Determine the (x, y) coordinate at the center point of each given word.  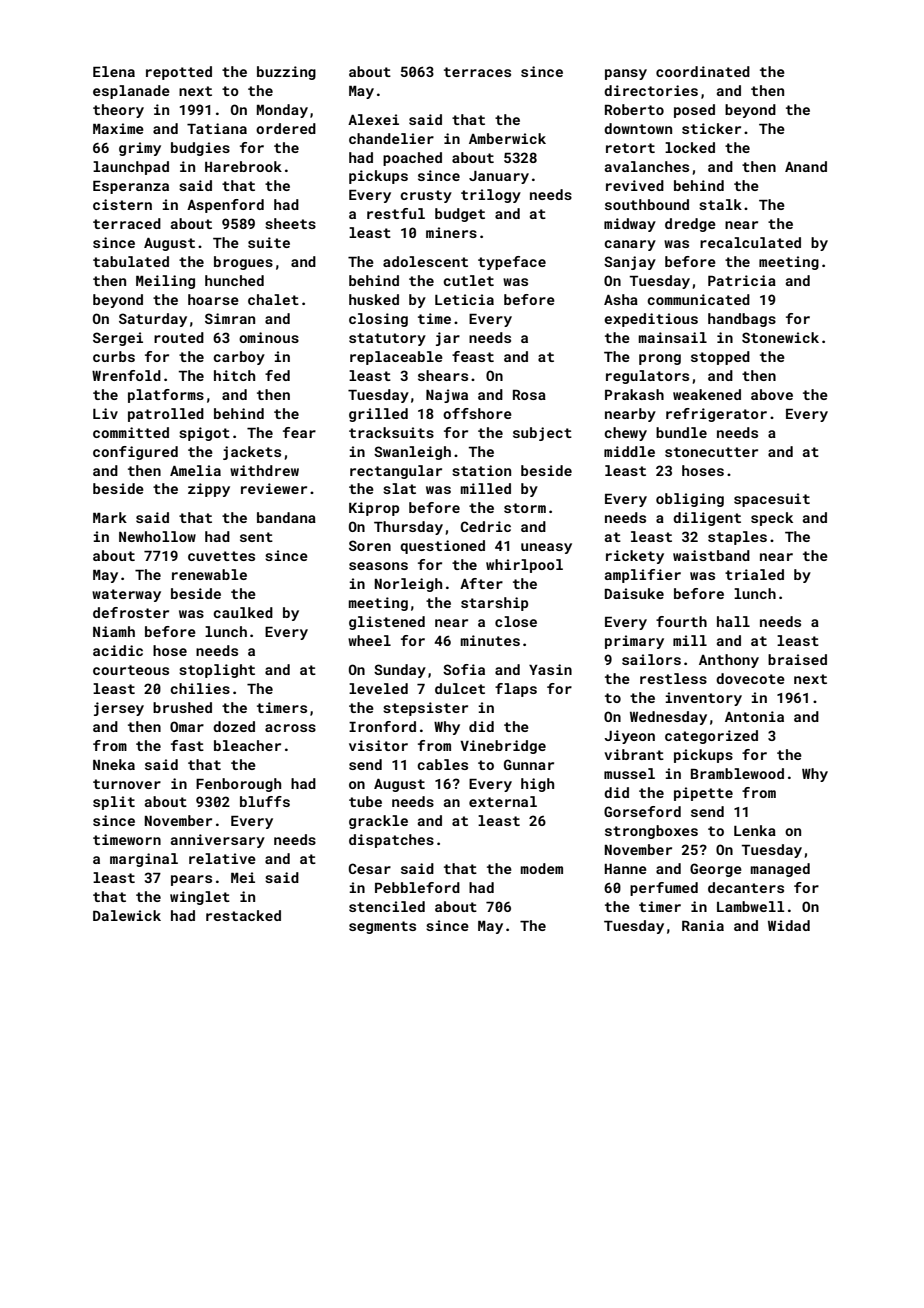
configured (135, 453)
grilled (378, 415)
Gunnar (529, 764)
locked (690, 147)
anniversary (218, 841)
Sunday (400, 671)
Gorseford (642, 811)
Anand (806, 166)
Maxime (118, 128)
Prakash (634, 394)
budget (460, 215)
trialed (754, 574)
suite (269, 242)
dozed (234, 726)
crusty (426, 196)
